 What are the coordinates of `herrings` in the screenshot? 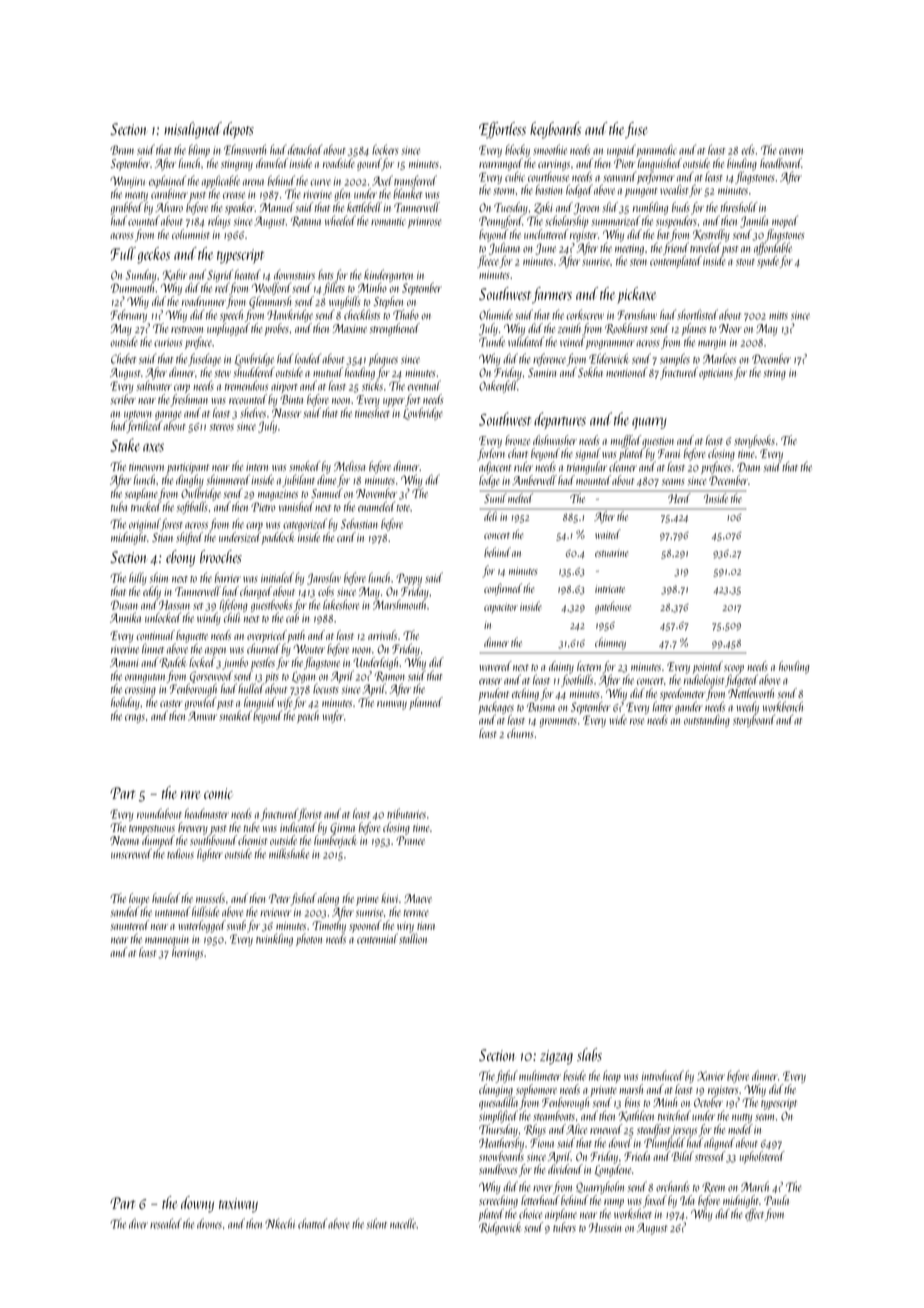 It's located at (187, 953).
